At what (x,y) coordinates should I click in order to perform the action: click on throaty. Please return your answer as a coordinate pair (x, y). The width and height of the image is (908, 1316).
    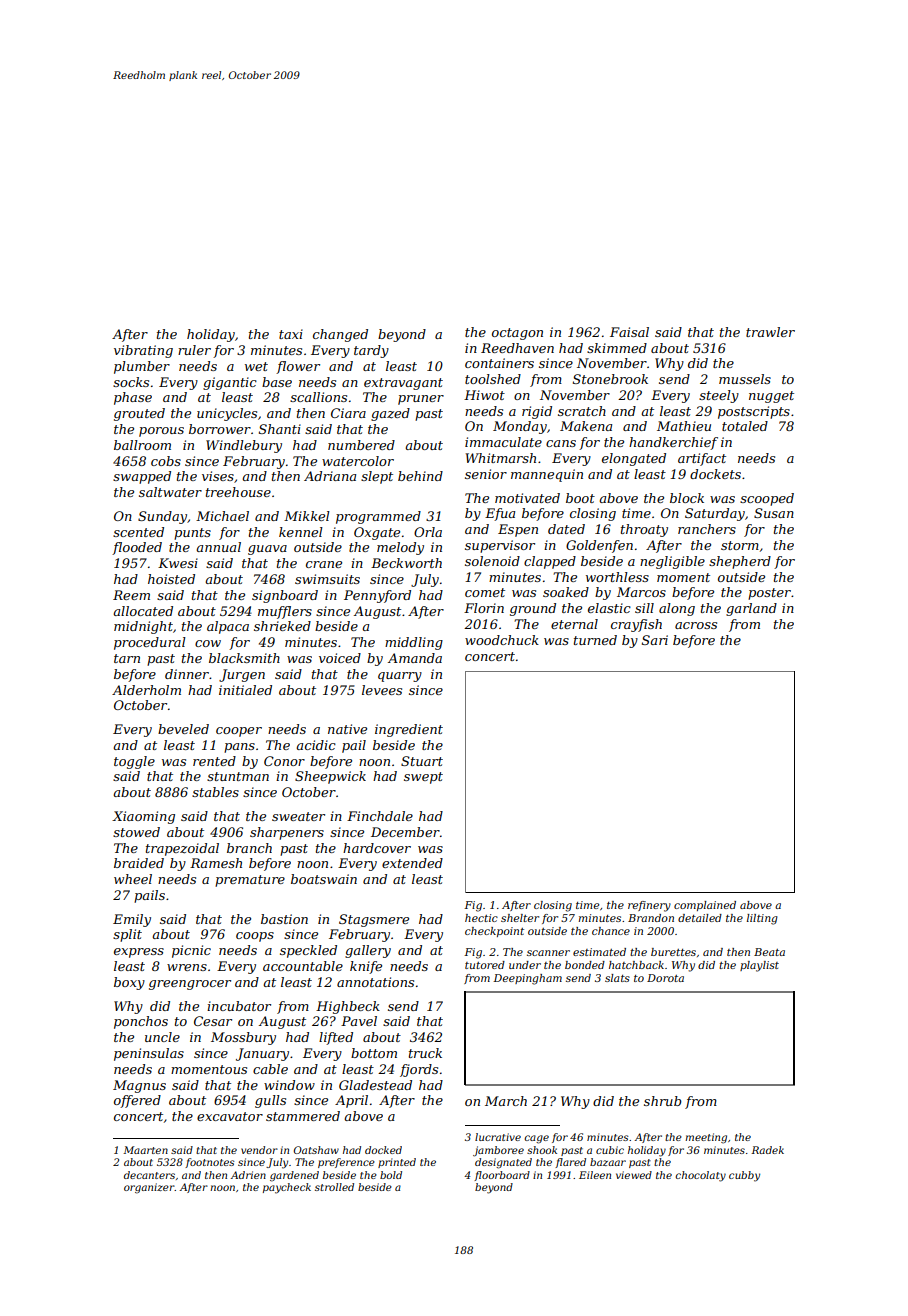
    Looking at the image, I should click on (644, 530).
